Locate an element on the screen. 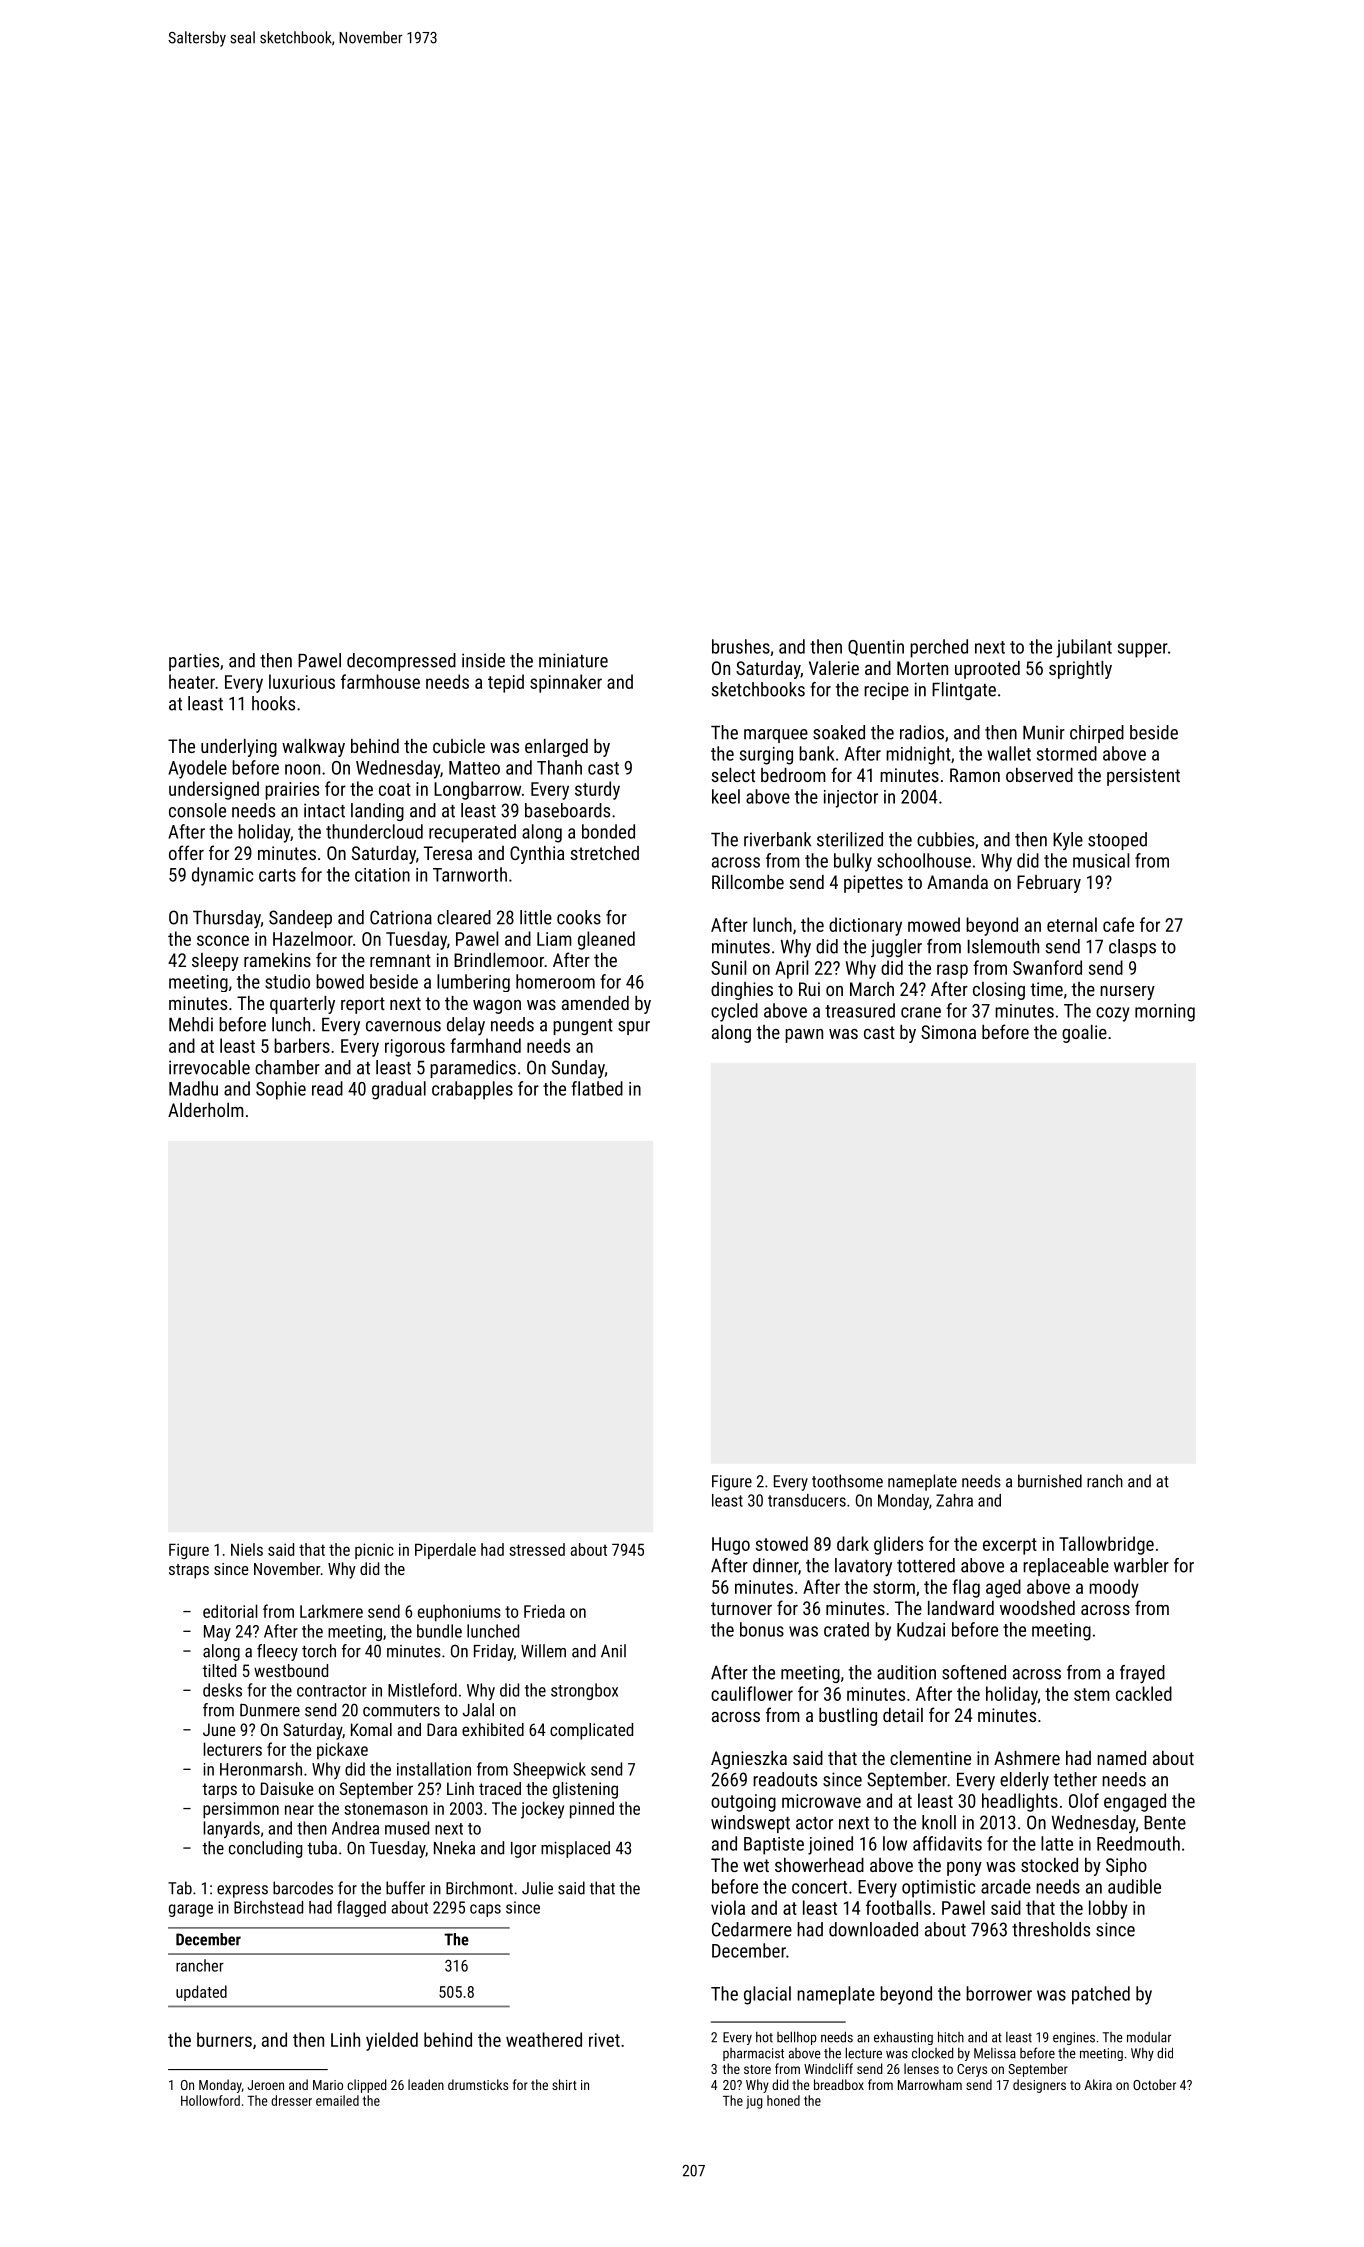 The width and height of the screenshot is (1364, 2247). picnic is located at coordinates (374, 1551).
